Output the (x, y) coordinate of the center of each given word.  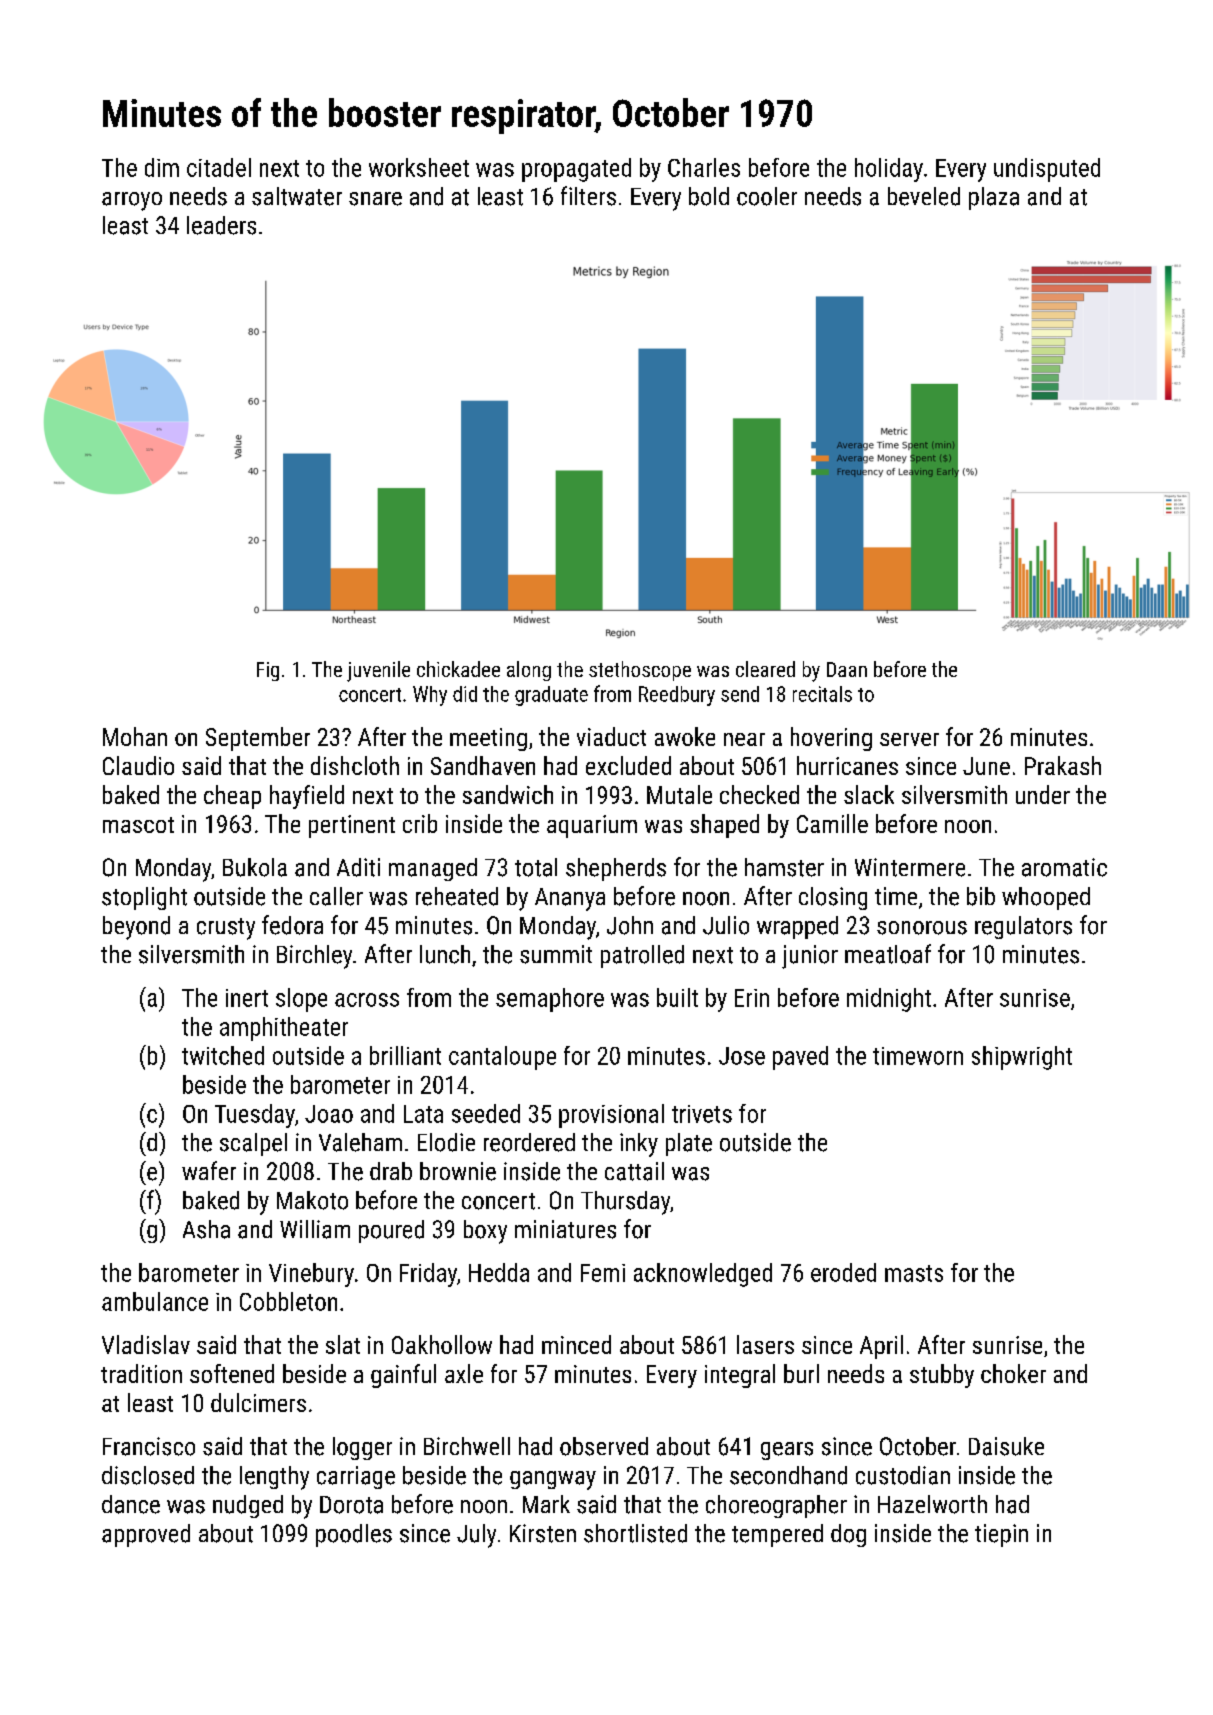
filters (588, 196)
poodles (354, 1535)
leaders (221, 225)
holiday (889, 170)
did (465, 694)
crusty (226, 929)
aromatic (1064, 867)
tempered (777, 1535)
